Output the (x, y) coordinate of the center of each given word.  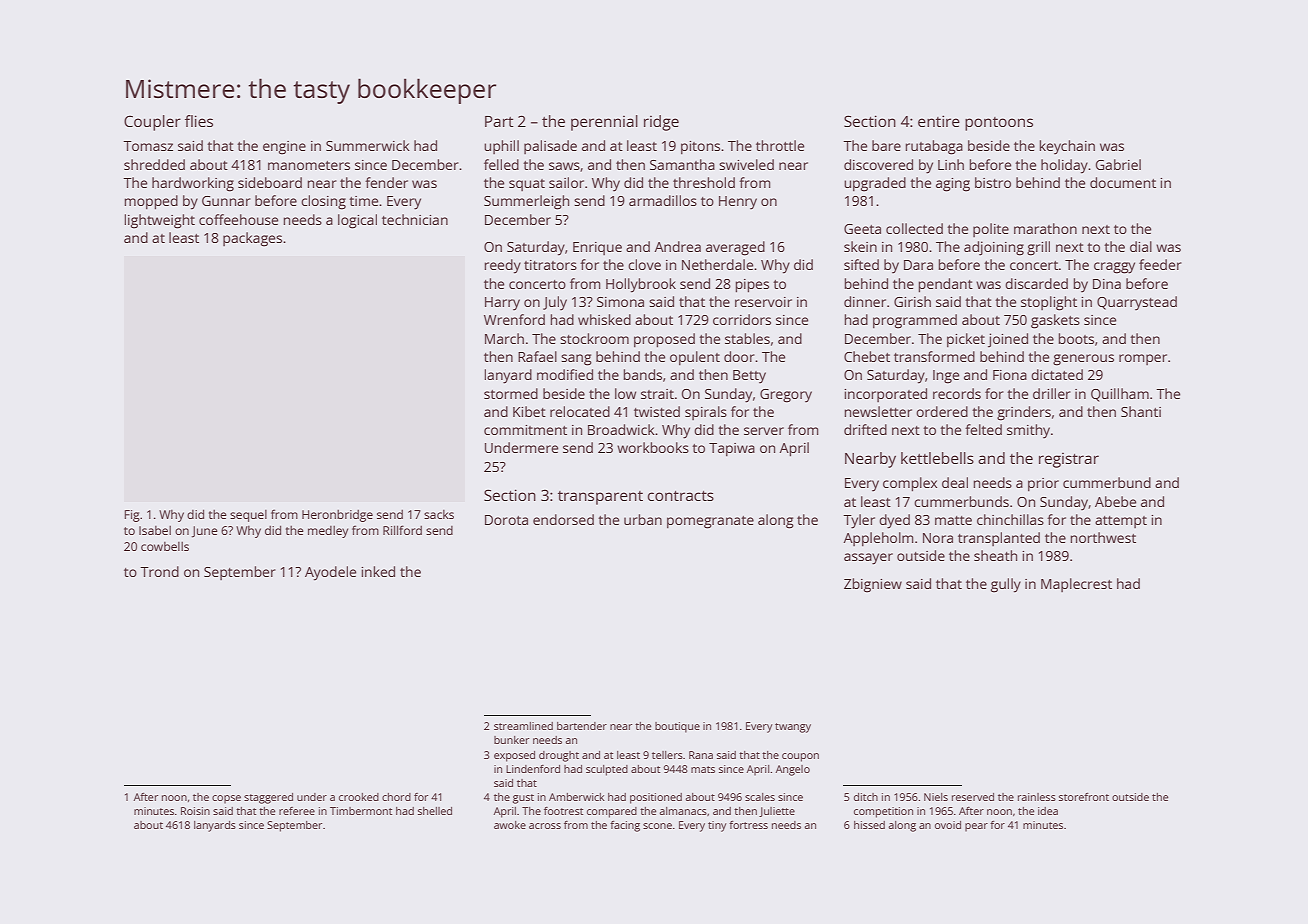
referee (297, 811)
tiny (717, 826)
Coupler (152, 123)
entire (939, 121)
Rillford (402, 530)
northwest (1103, 537)
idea (1048, 811)
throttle (780, 145)
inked (378, 571)
